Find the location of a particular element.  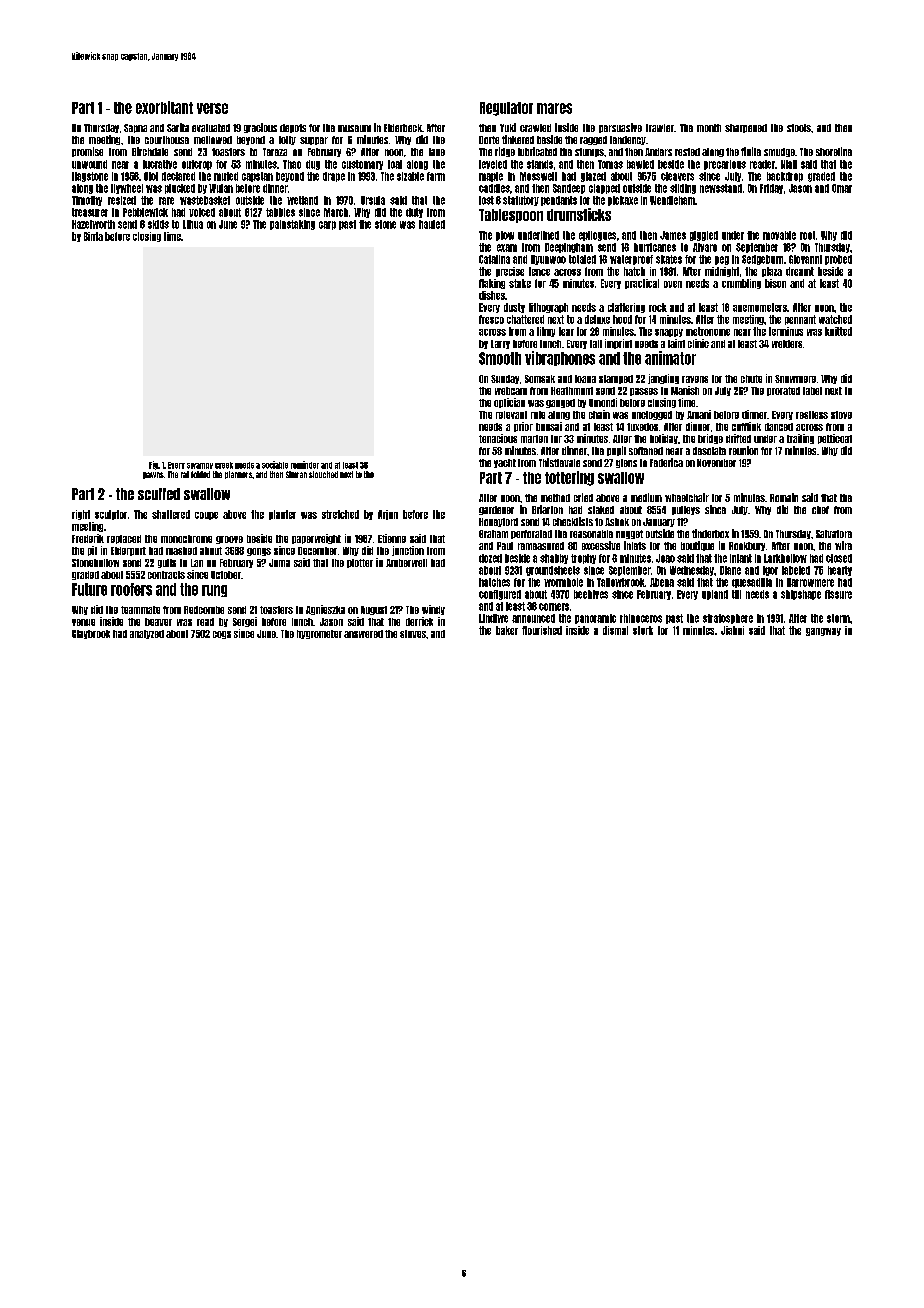

Sapna is located at coordinates (135, 128).
